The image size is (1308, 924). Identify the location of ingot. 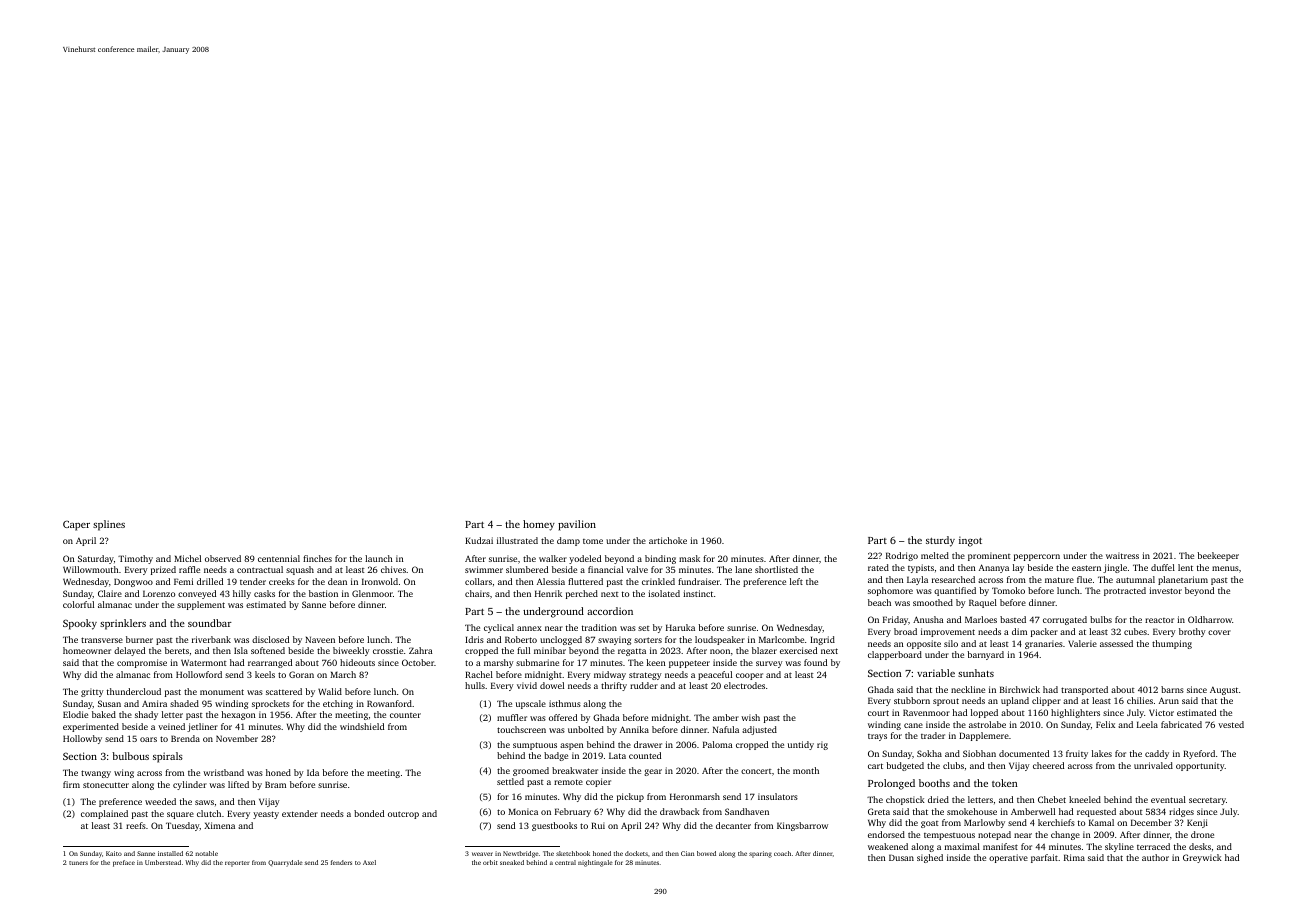
(970, 541).
